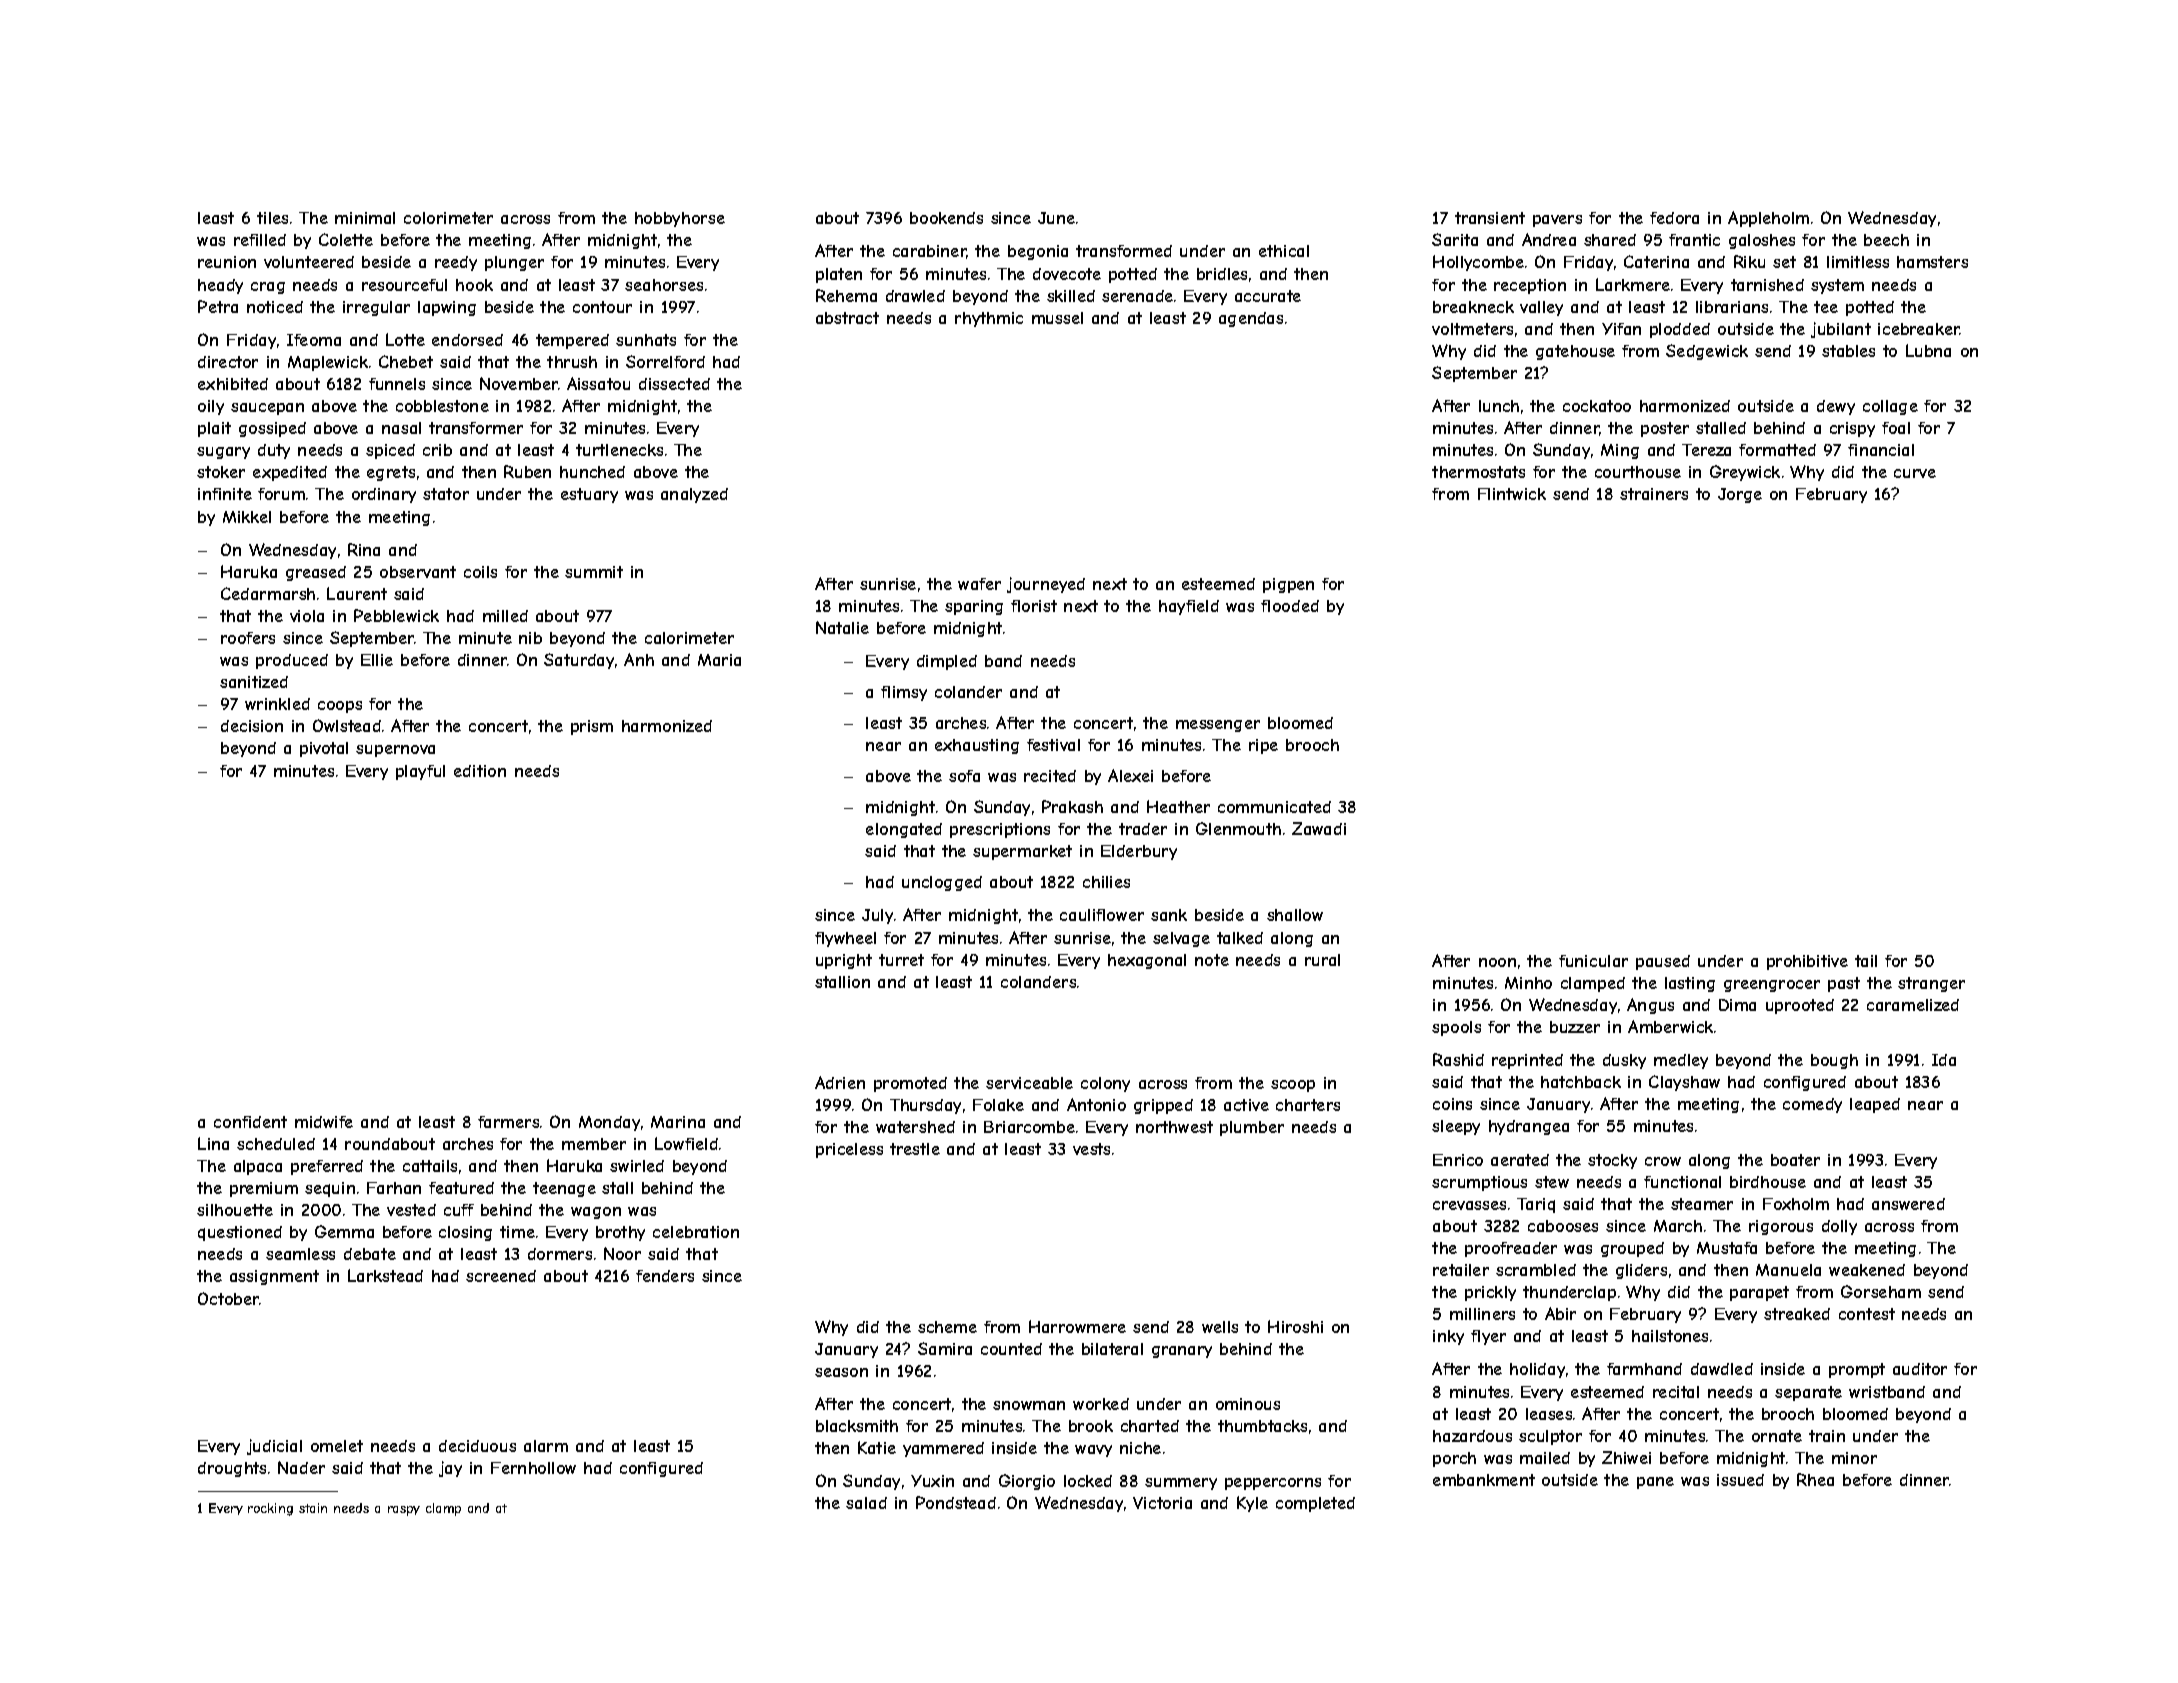 The width and height of the screenshot is (2178, 1683). I want to click on northwest, so click(1174, 1127).
